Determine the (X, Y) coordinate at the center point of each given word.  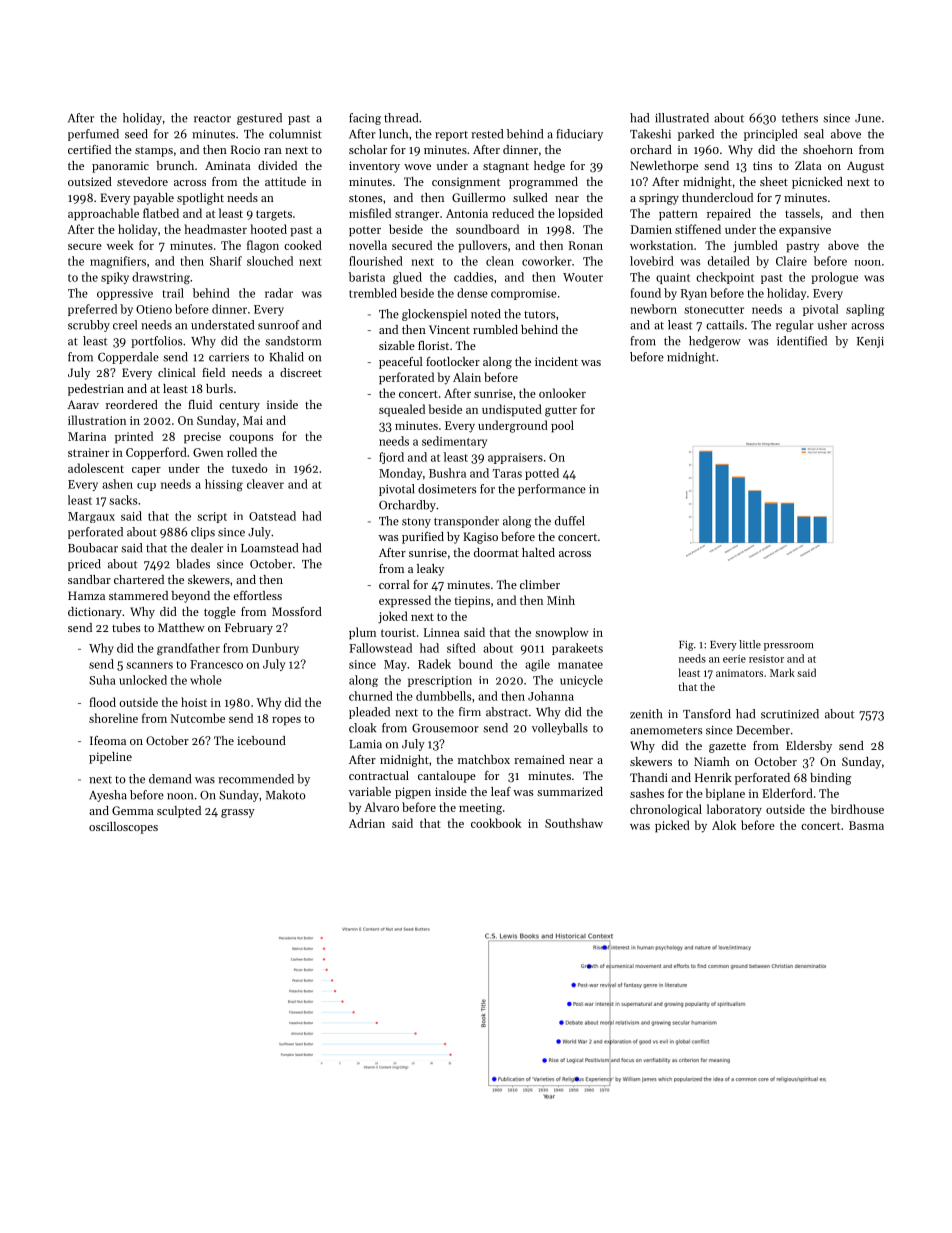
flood (102, 702)
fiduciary (579, 135)
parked (696, 135)
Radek (434, 664)
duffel (569, 521)
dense (472, 293)
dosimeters (447, 489)
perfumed (93, 135)
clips (203, 533)
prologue (834, 278)
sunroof (279, 325)
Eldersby (809, 747)
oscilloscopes (123, 828)
